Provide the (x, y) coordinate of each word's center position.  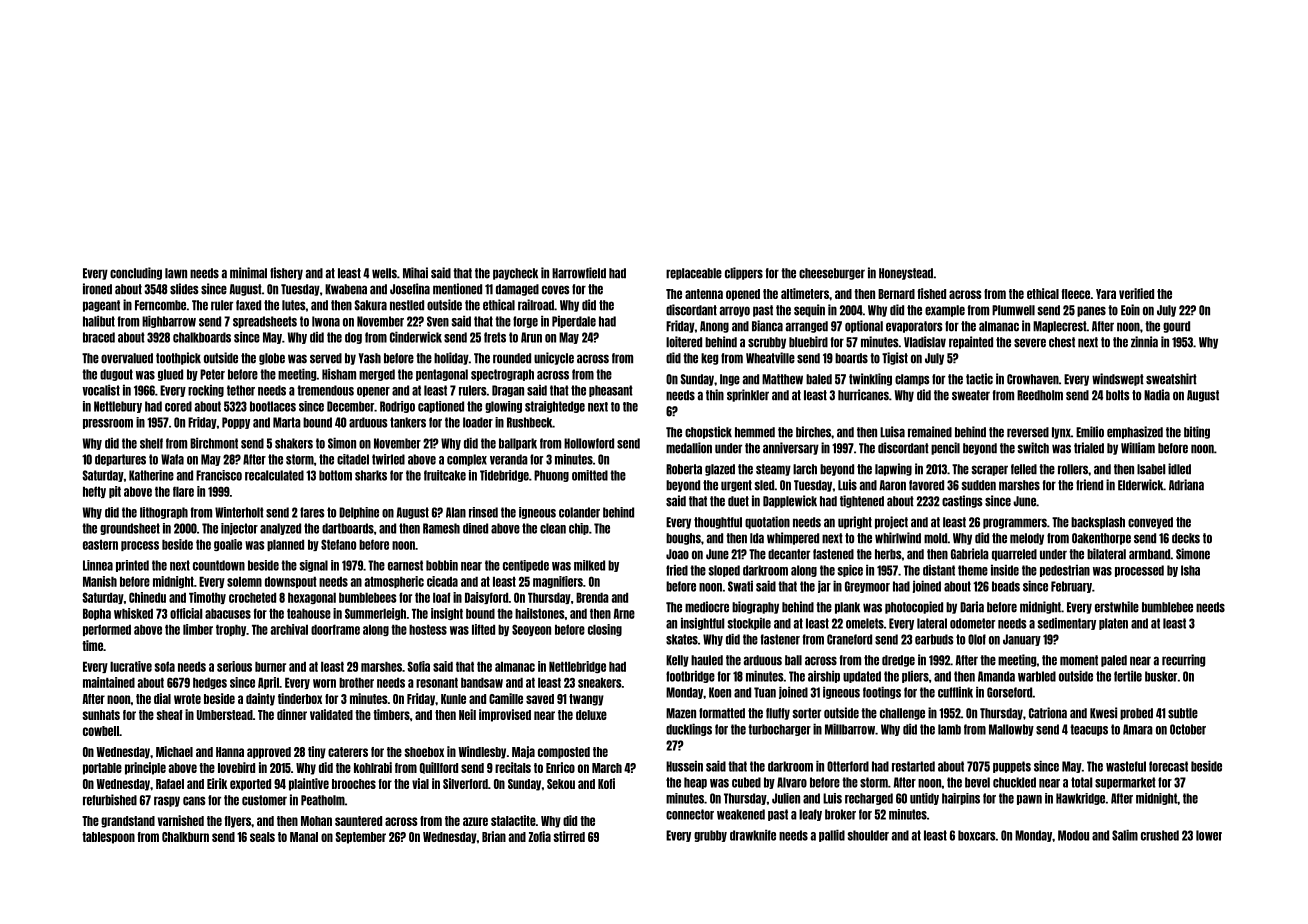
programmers (1015, 523)
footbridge (690, 676)
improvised (505, 715)
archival (289, 629)
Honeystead (906, 274)
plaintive (309, 784)
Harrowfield (579, 273)
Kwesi (1103, 713)
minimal (248, 273)
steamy (773, 470)
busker (1161, 676)
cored (178, 406)
